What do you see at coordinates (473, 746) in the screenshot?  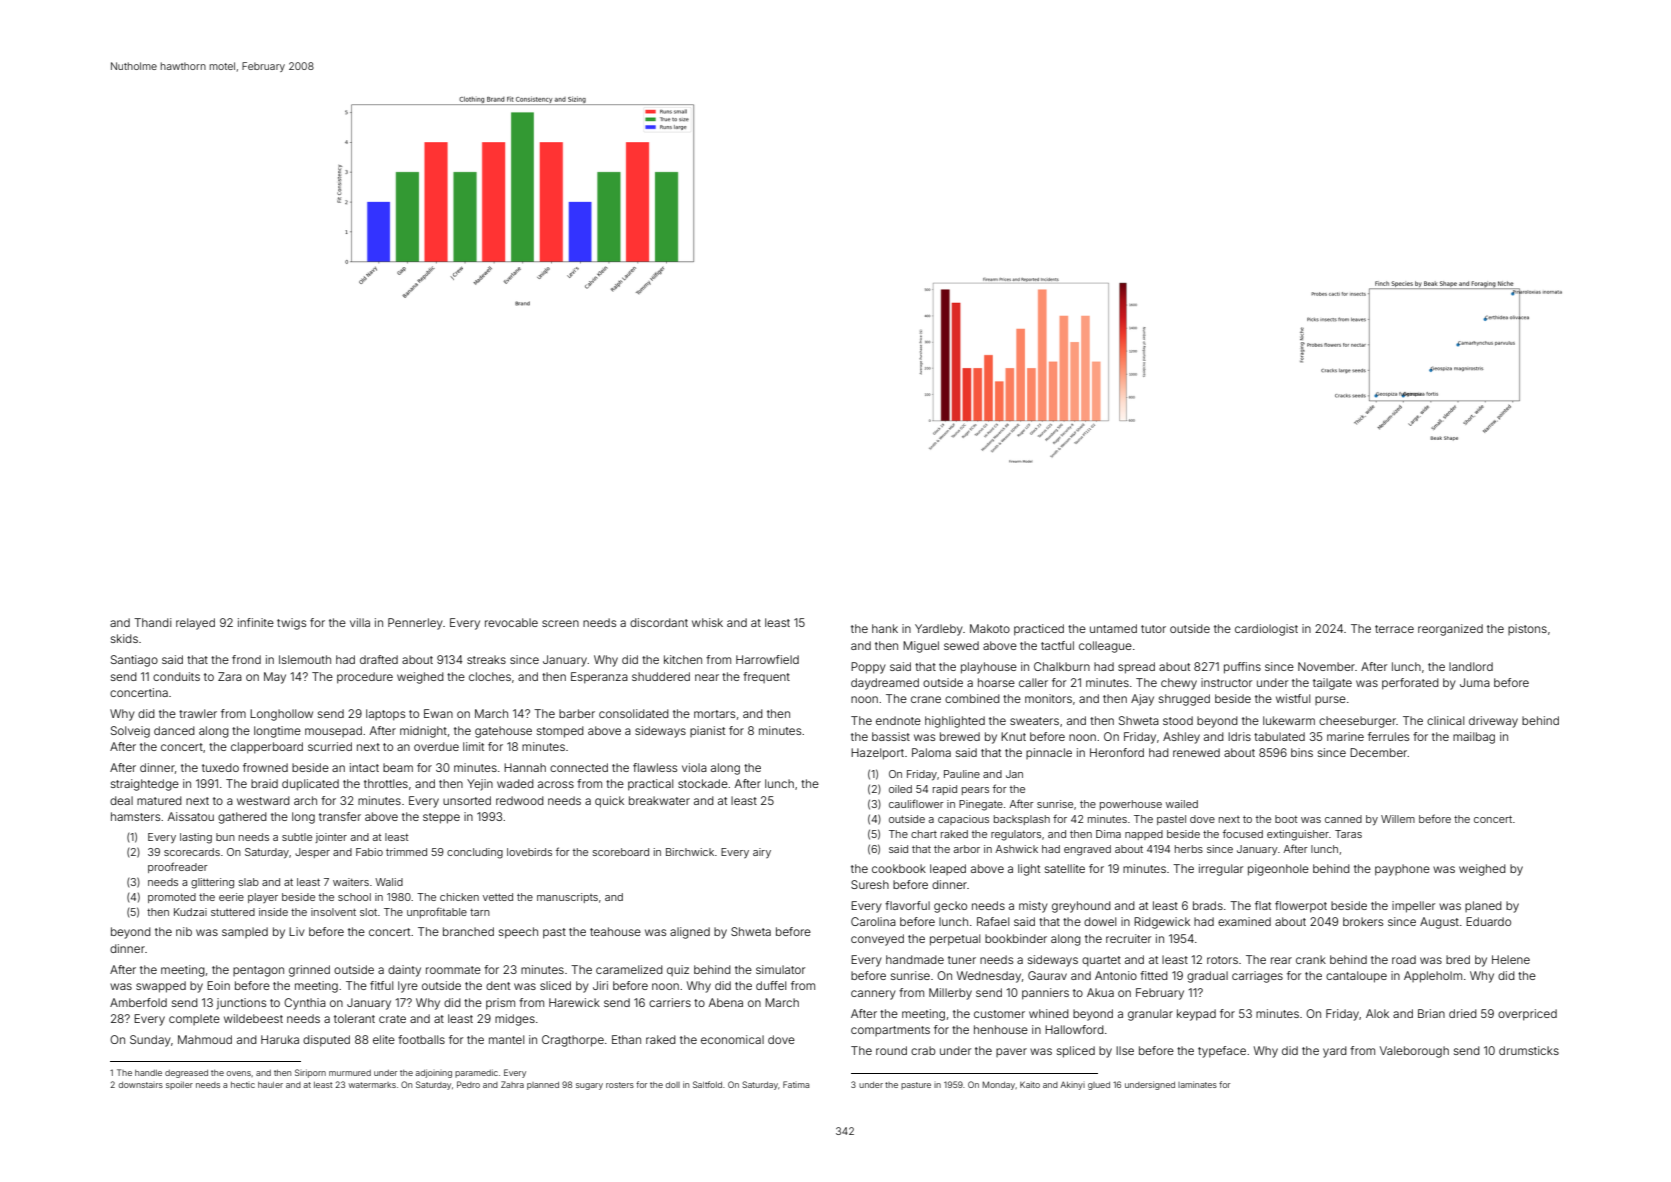 I see `limit` at bounding box center [473, 746].
